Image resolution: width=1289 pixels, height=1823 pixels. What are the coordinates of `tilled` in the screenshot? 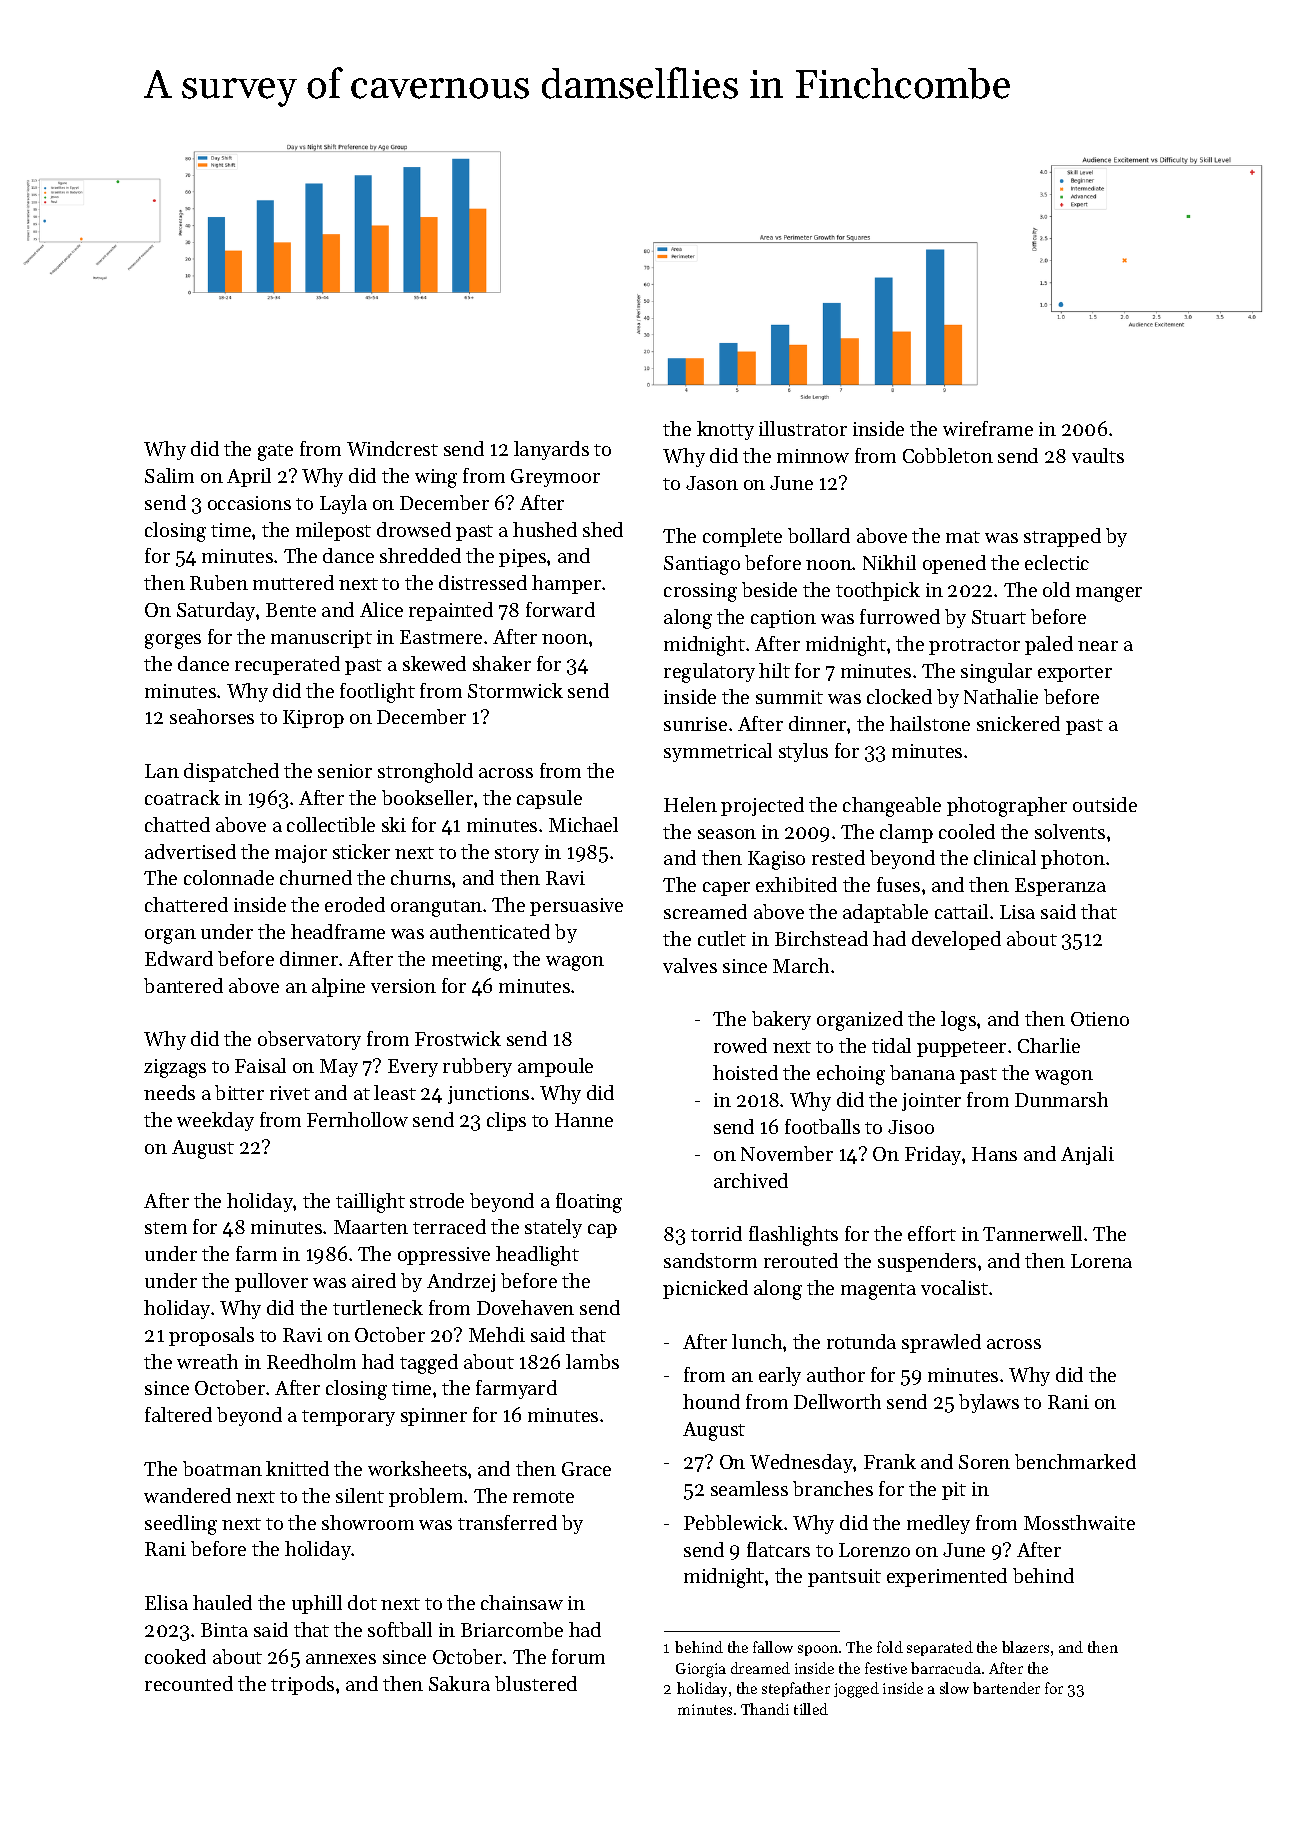 It's located at (811, 1709).
